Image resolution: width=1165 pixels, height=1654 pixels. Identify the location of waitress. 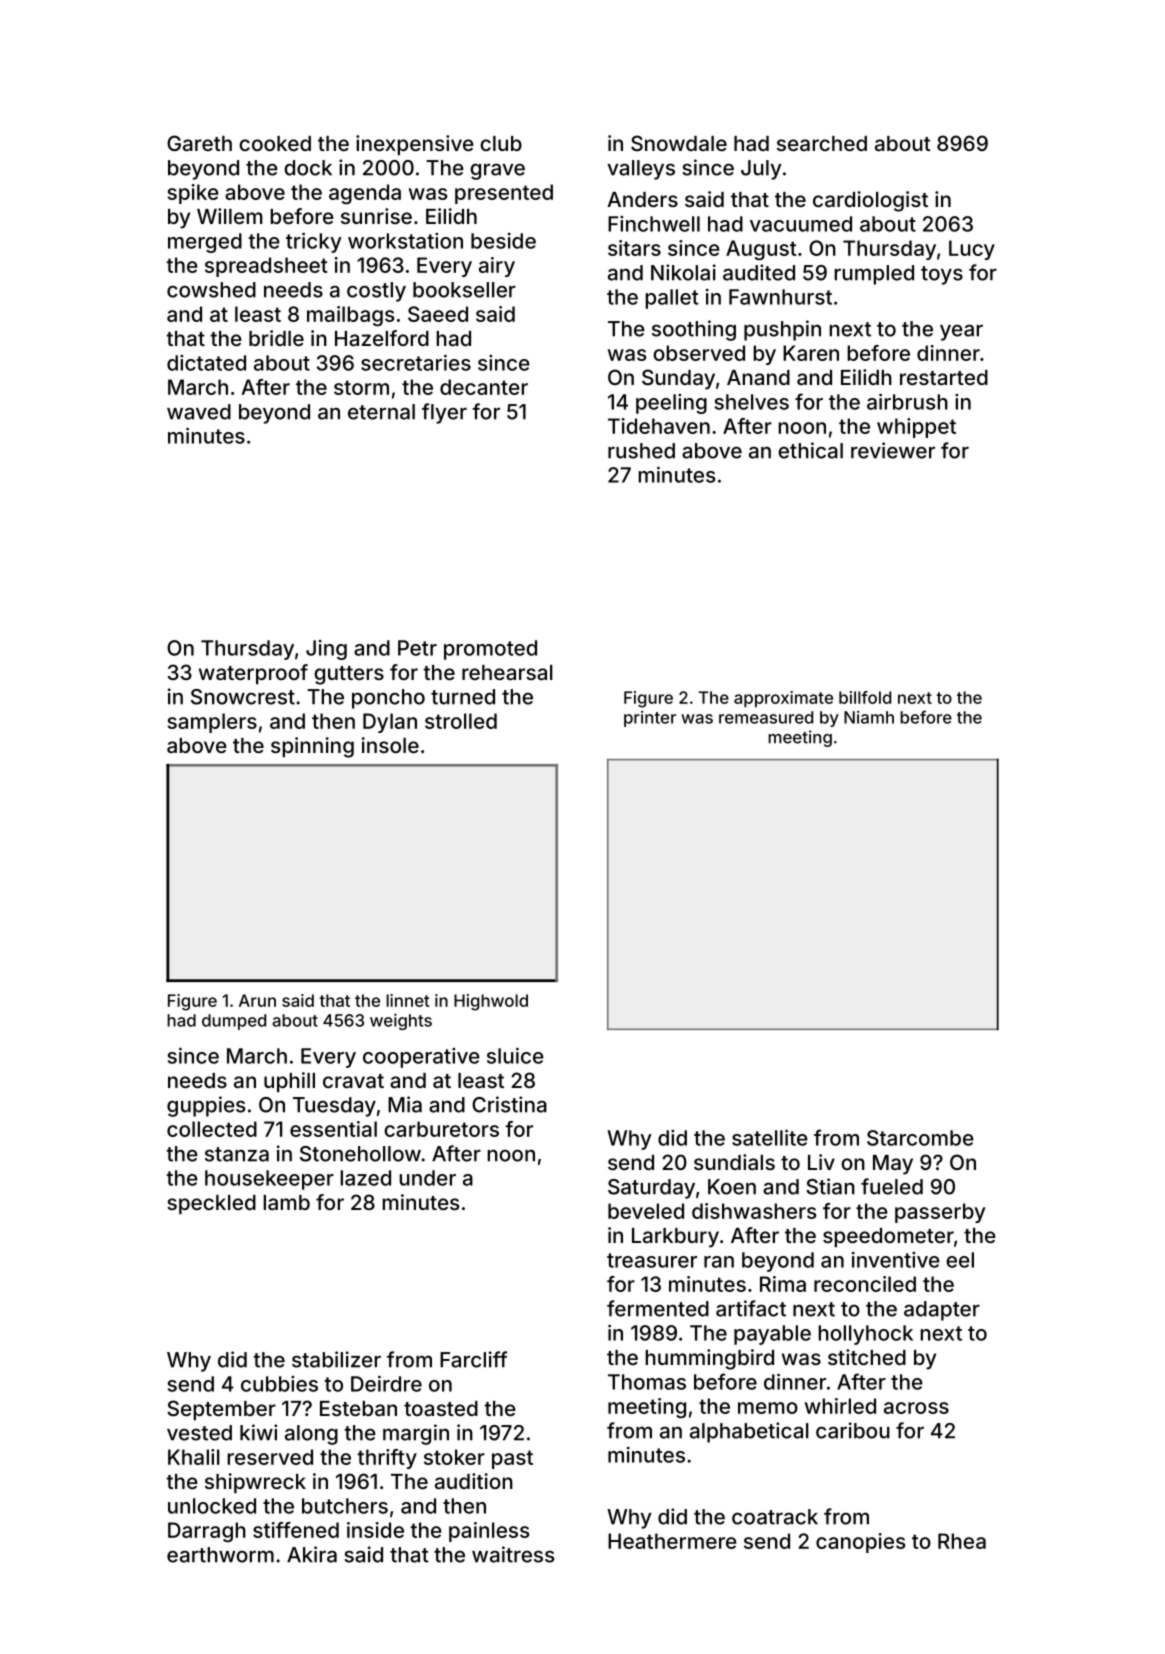
(513, 1554).
